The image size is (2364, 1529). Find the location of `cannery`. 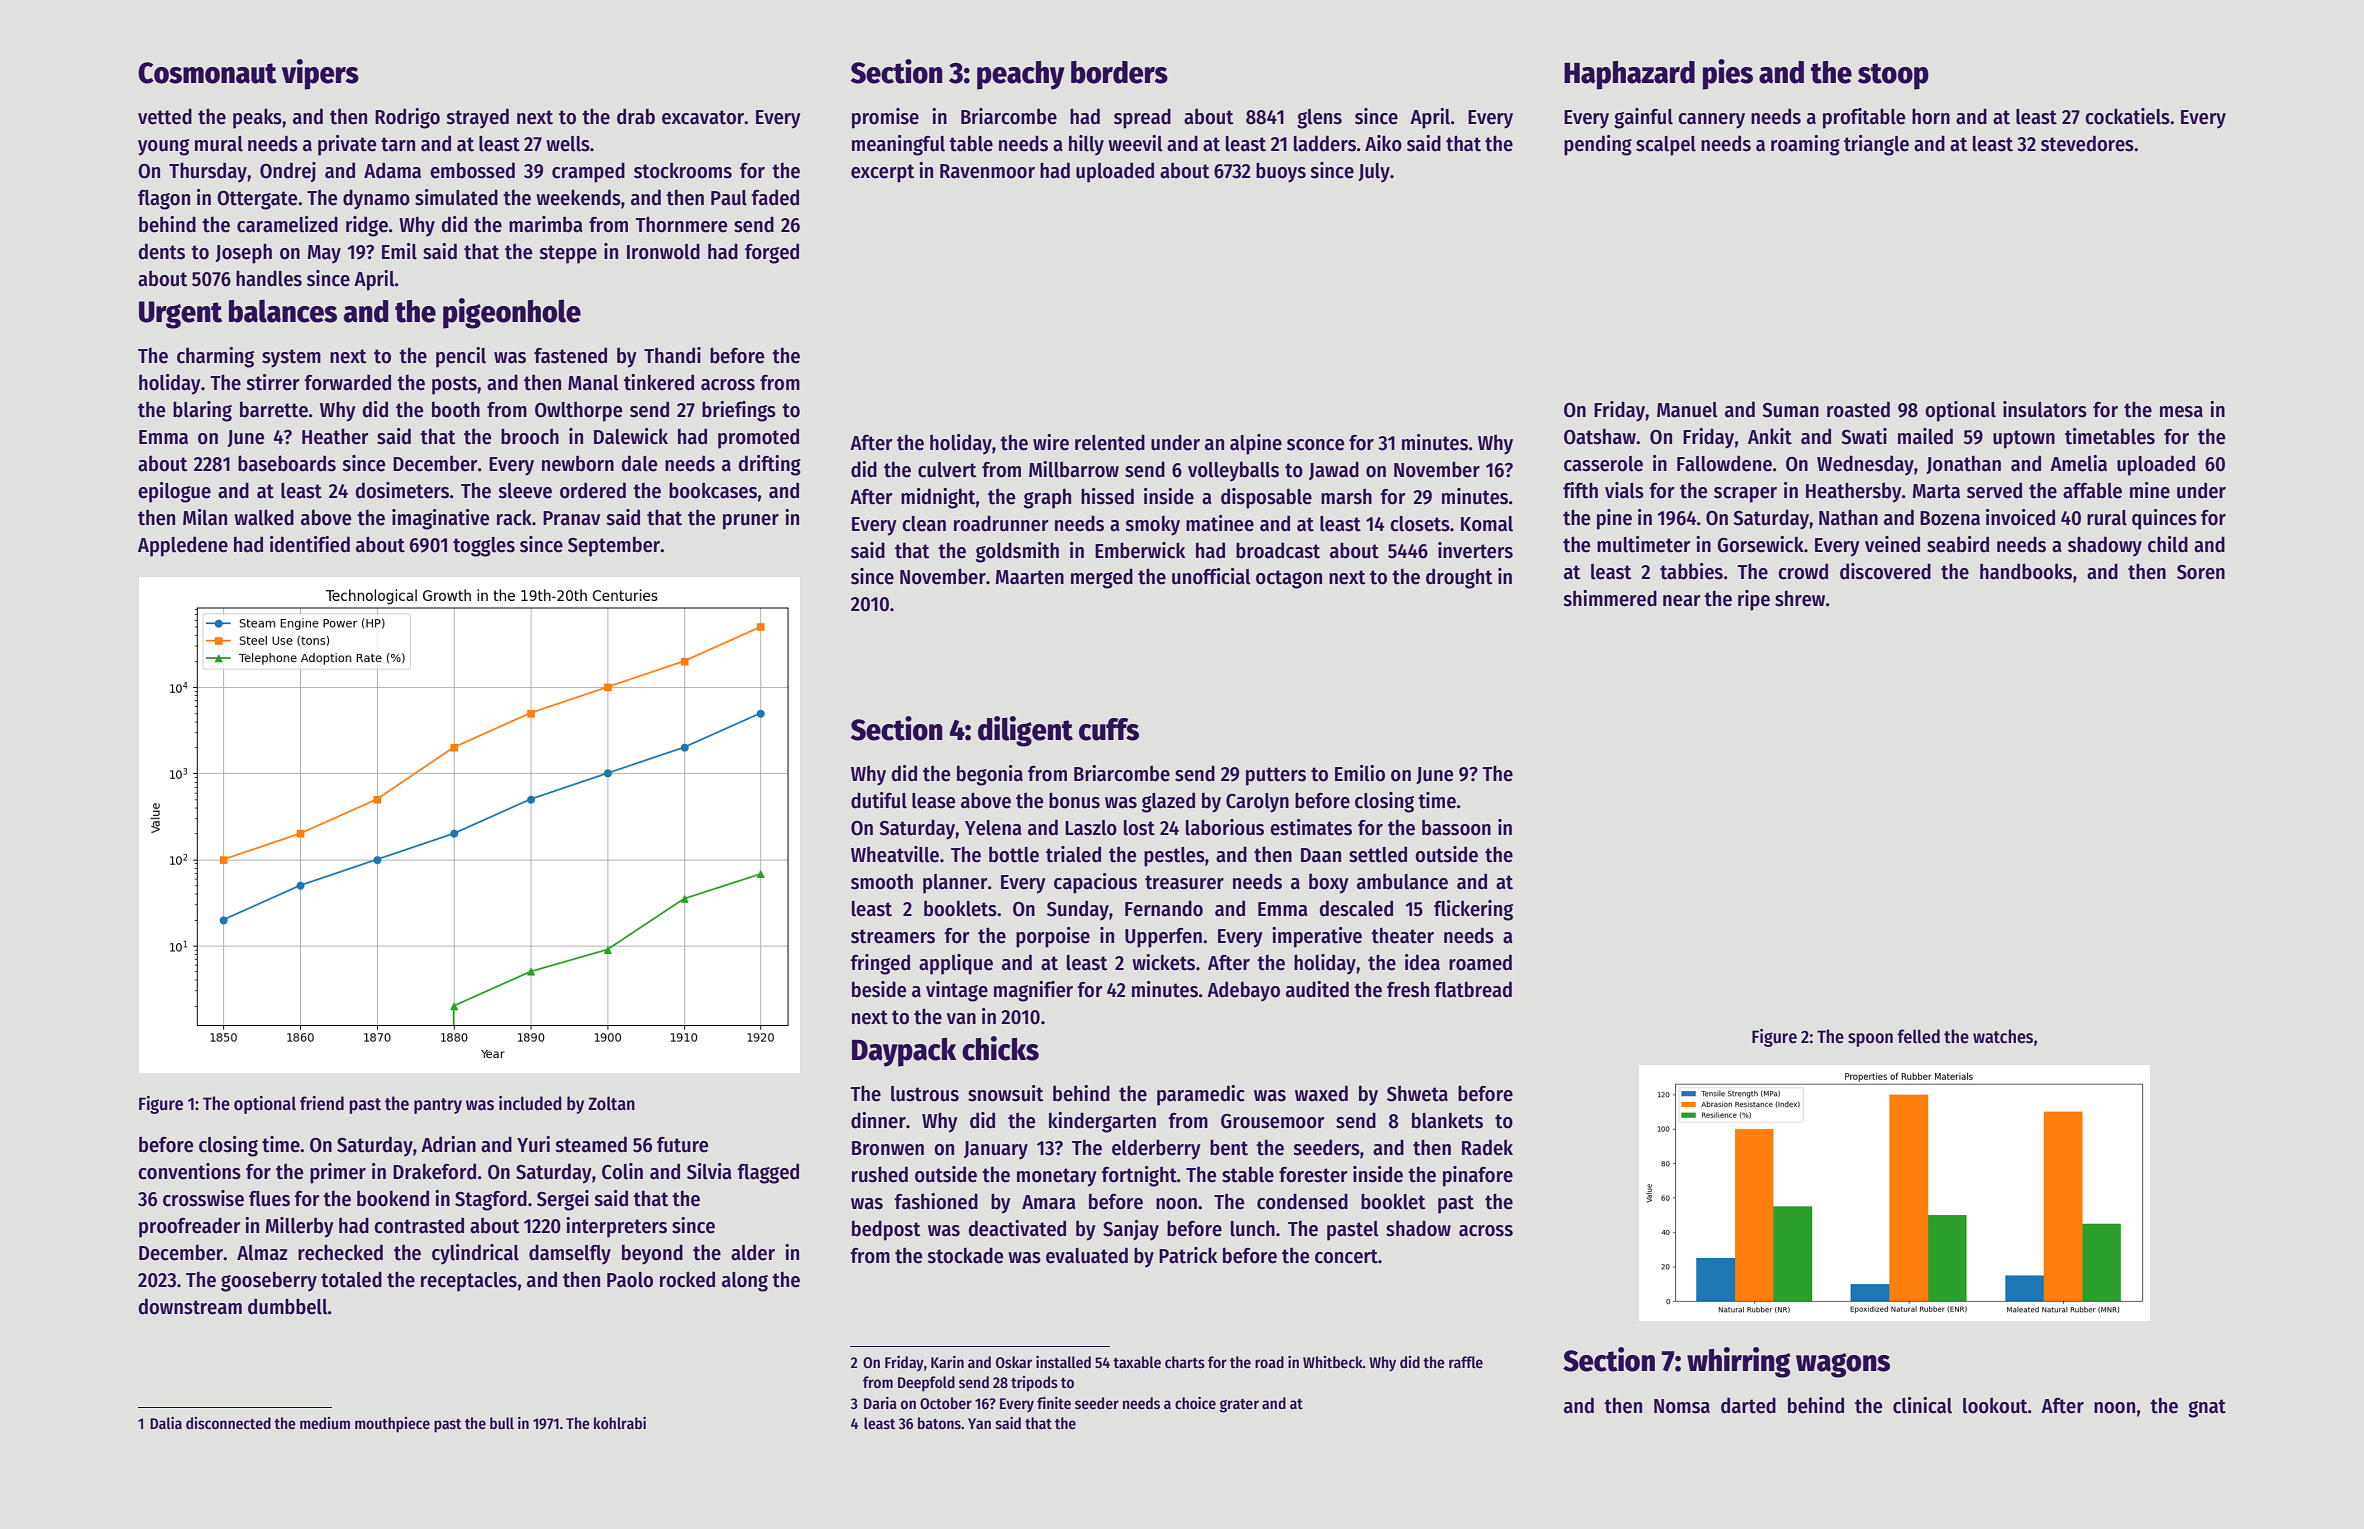

cannery is located at coordinates (1711, 121).
